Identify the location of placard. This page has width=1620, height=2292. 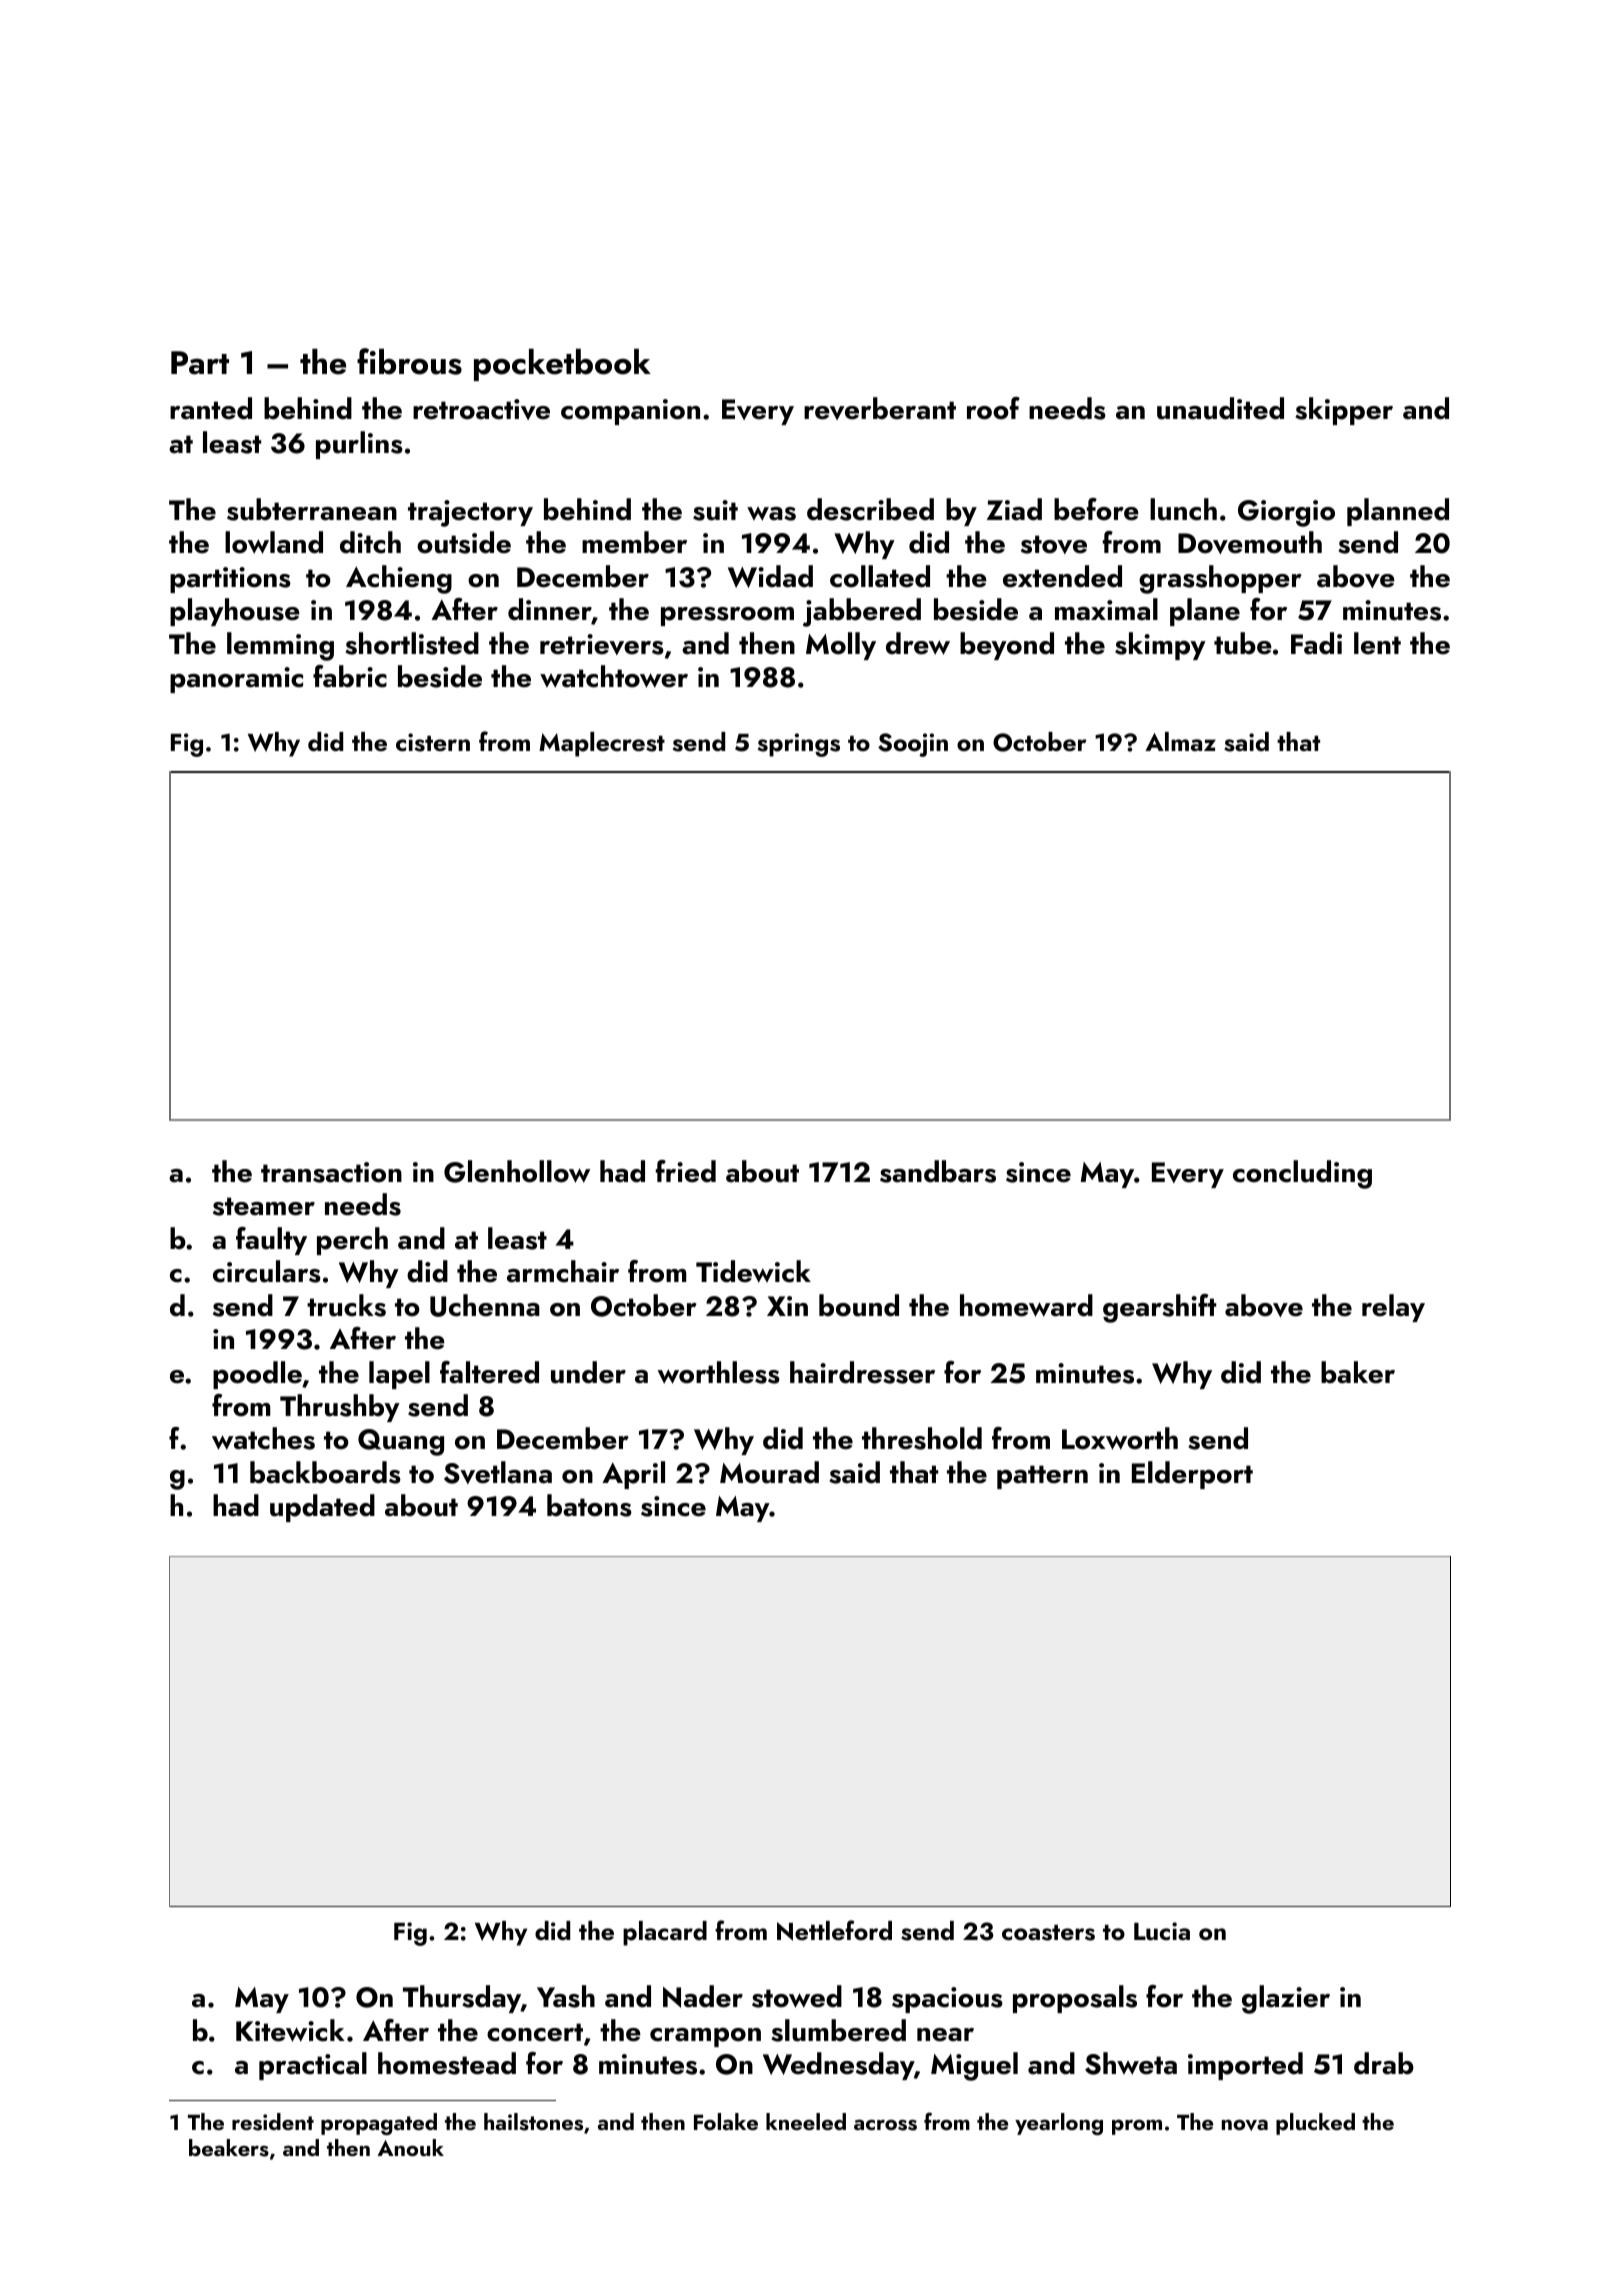
(665, 1933).
